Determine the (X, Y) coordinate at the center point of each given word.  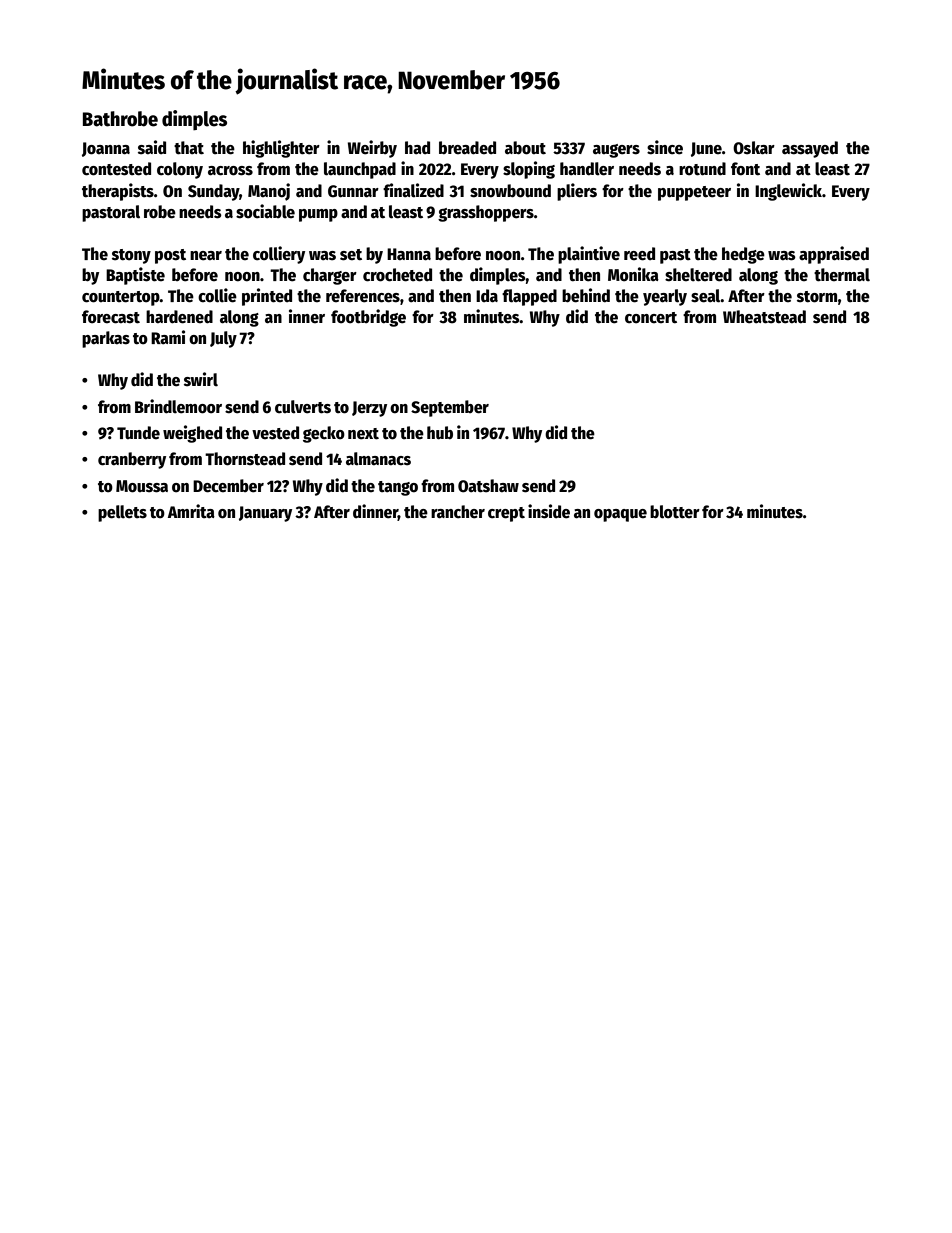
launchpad (360, 170)
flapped (529, 297)
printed (267, 297)
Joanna (106, 149)
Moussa (142, 486)
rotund (702, 169)
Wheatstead (764, 317)
